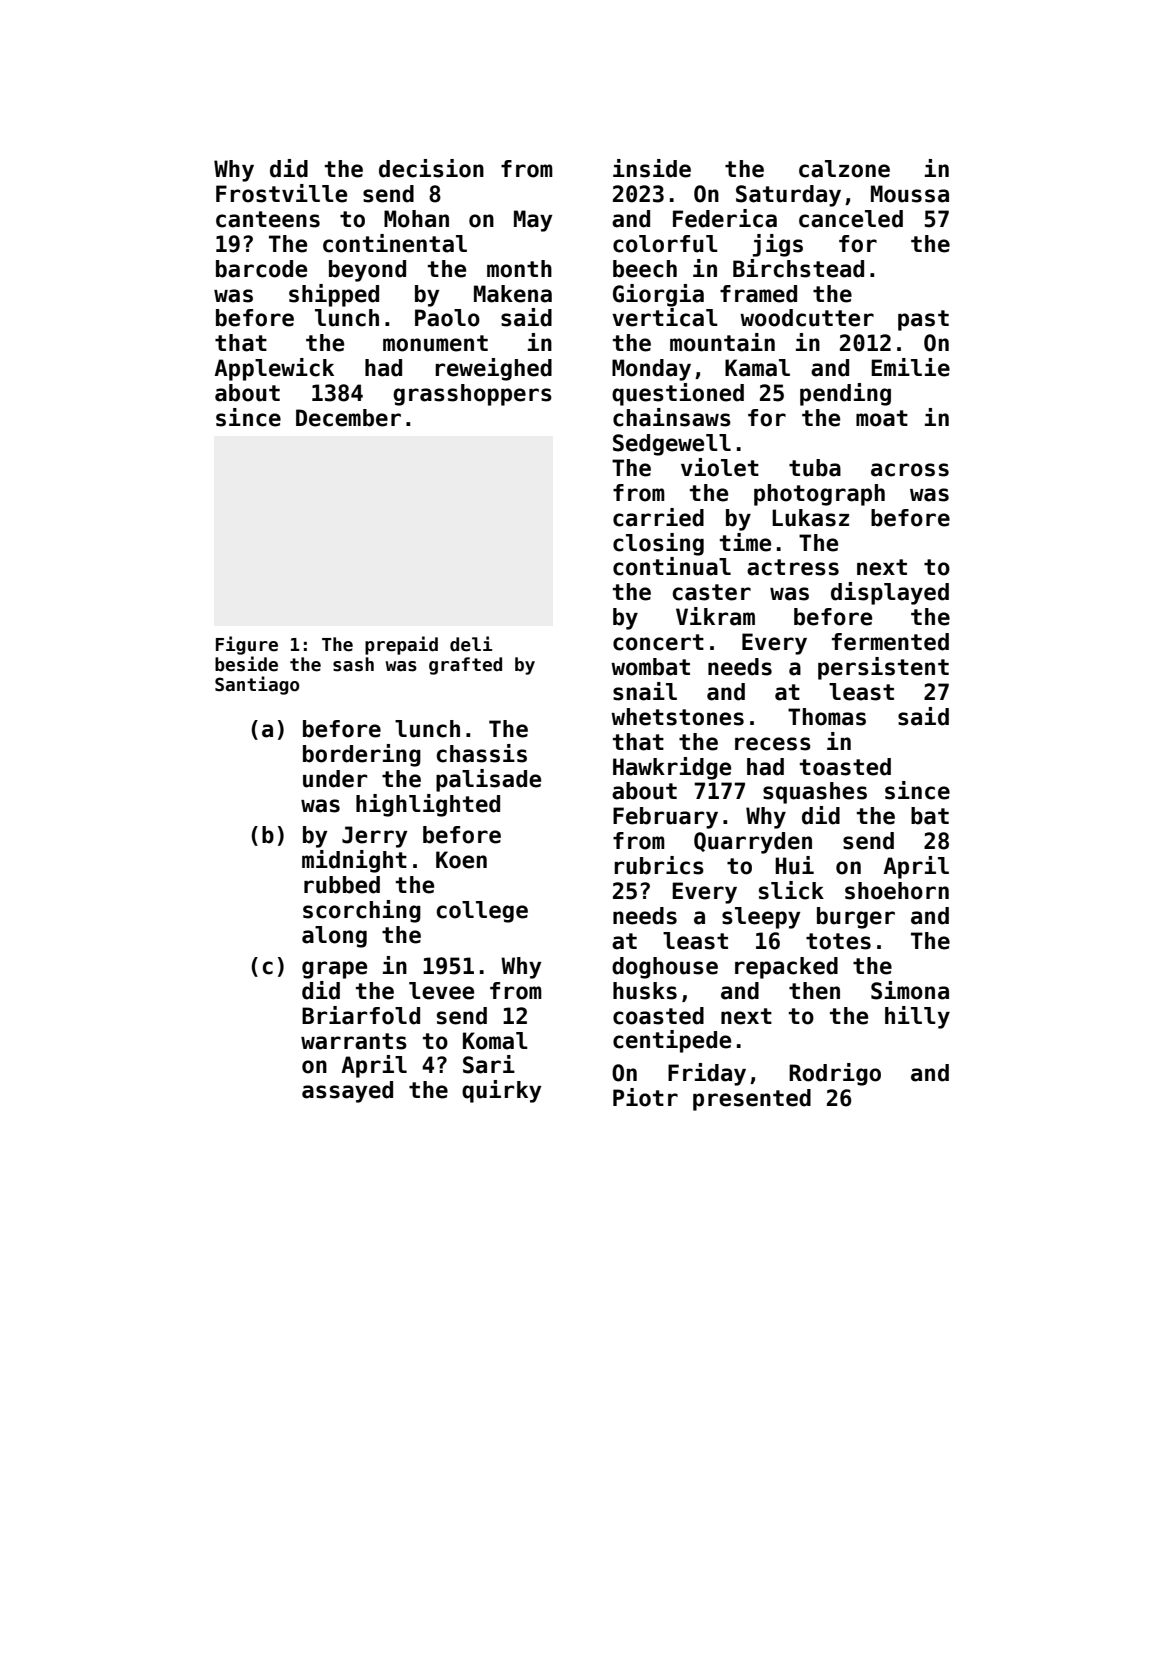 The width and height of the image is (1165, 1654). What do you see at coordinates (519, 269) in the image?
I see `month` at bounding box center [519, 269].
